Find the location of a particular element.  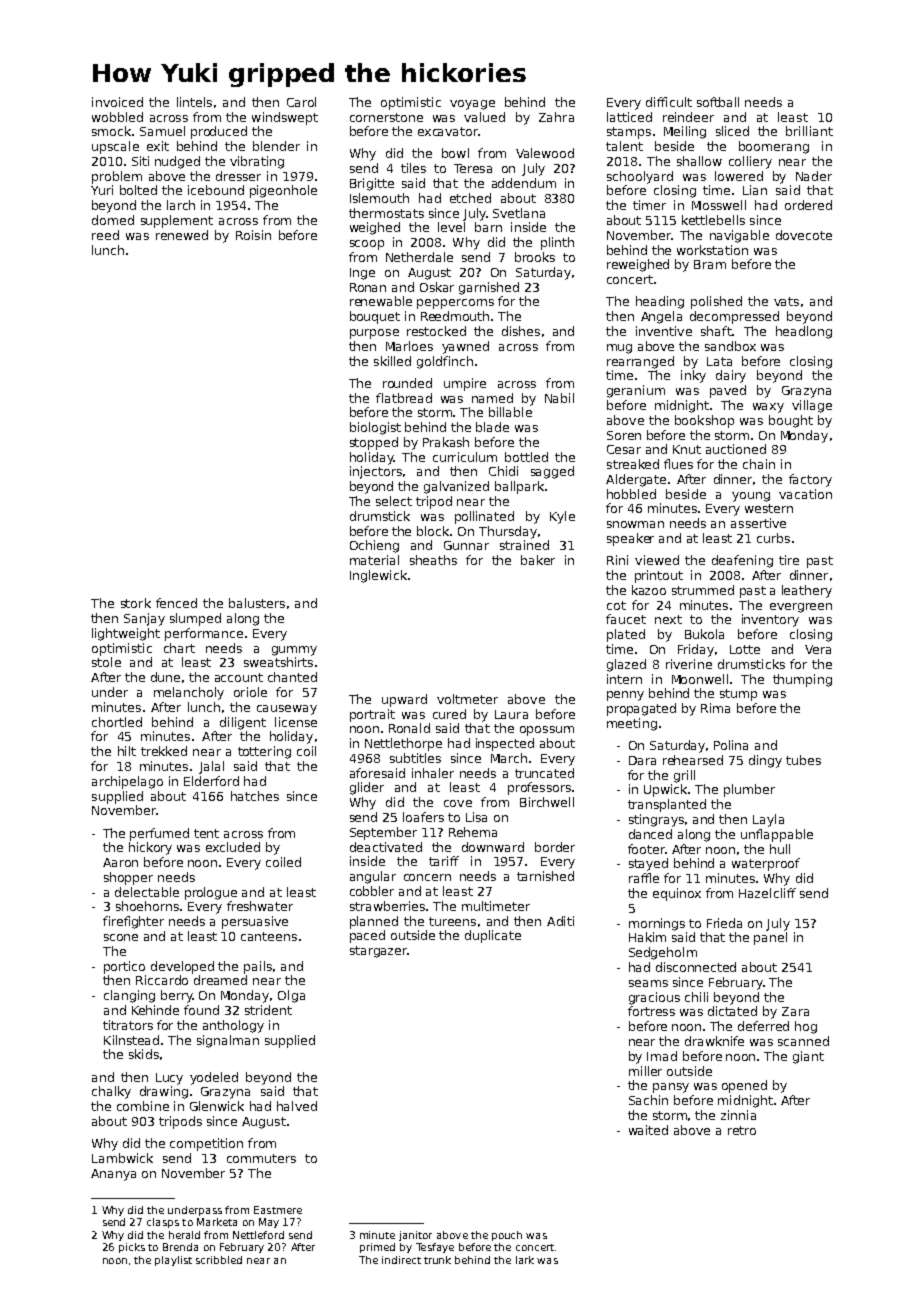

balusters is located at coordinates (257, 603).
